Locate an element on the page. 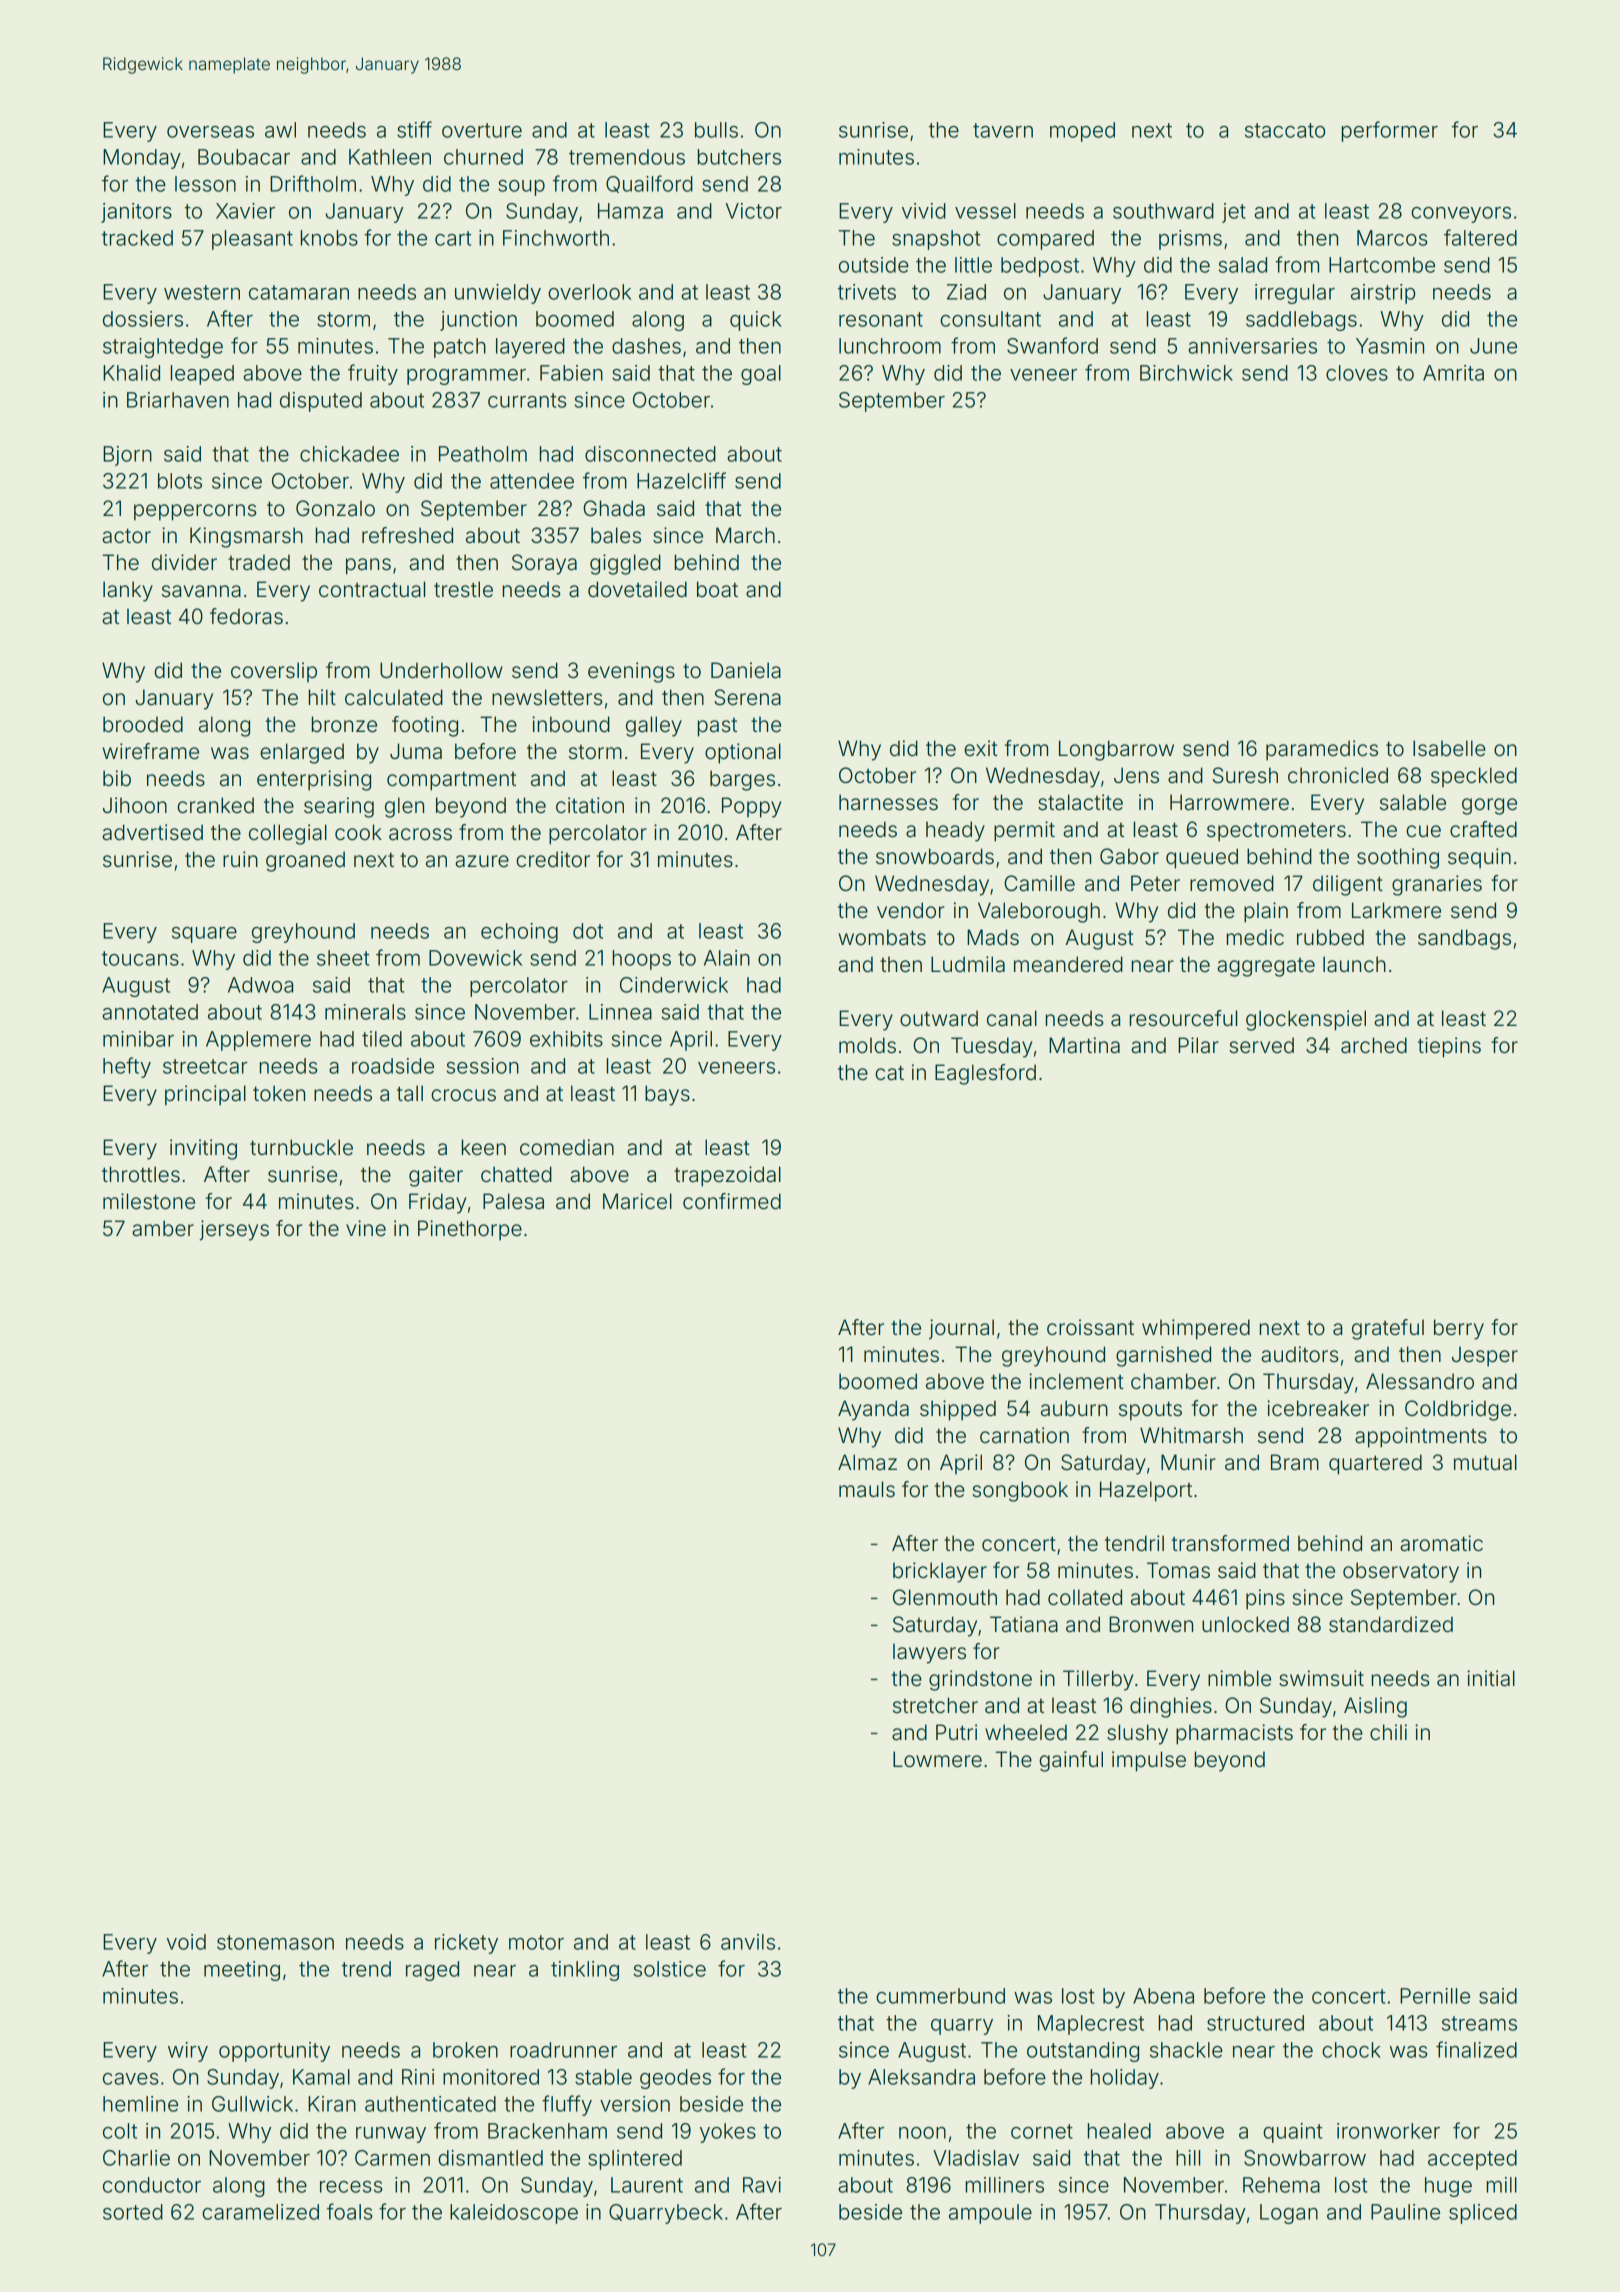  fruity is located at coordinates (373, 374).
